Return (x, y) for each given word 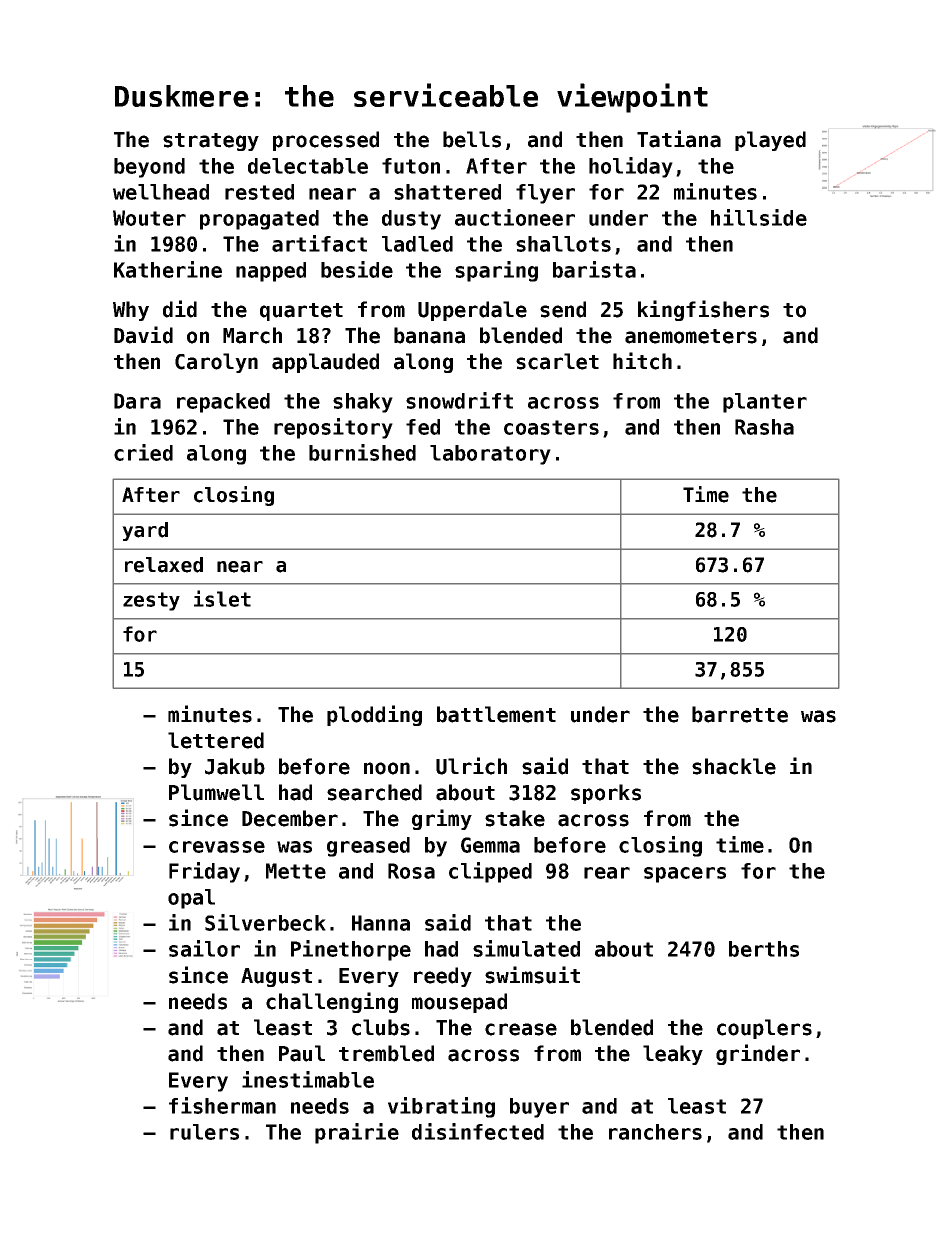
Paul (302, 1053)
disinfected (478, 1131)
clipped (490, 872)
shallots (563, 244)
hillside (759, 217)
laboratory (490, 455)
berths (764, 949)
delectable (308, 166)
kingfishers (703, 310)
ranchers (655, 1132)
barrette (740, 714)
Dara (137, 401)
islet (222, 598)
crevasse (217, 847)
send (563, 309)
